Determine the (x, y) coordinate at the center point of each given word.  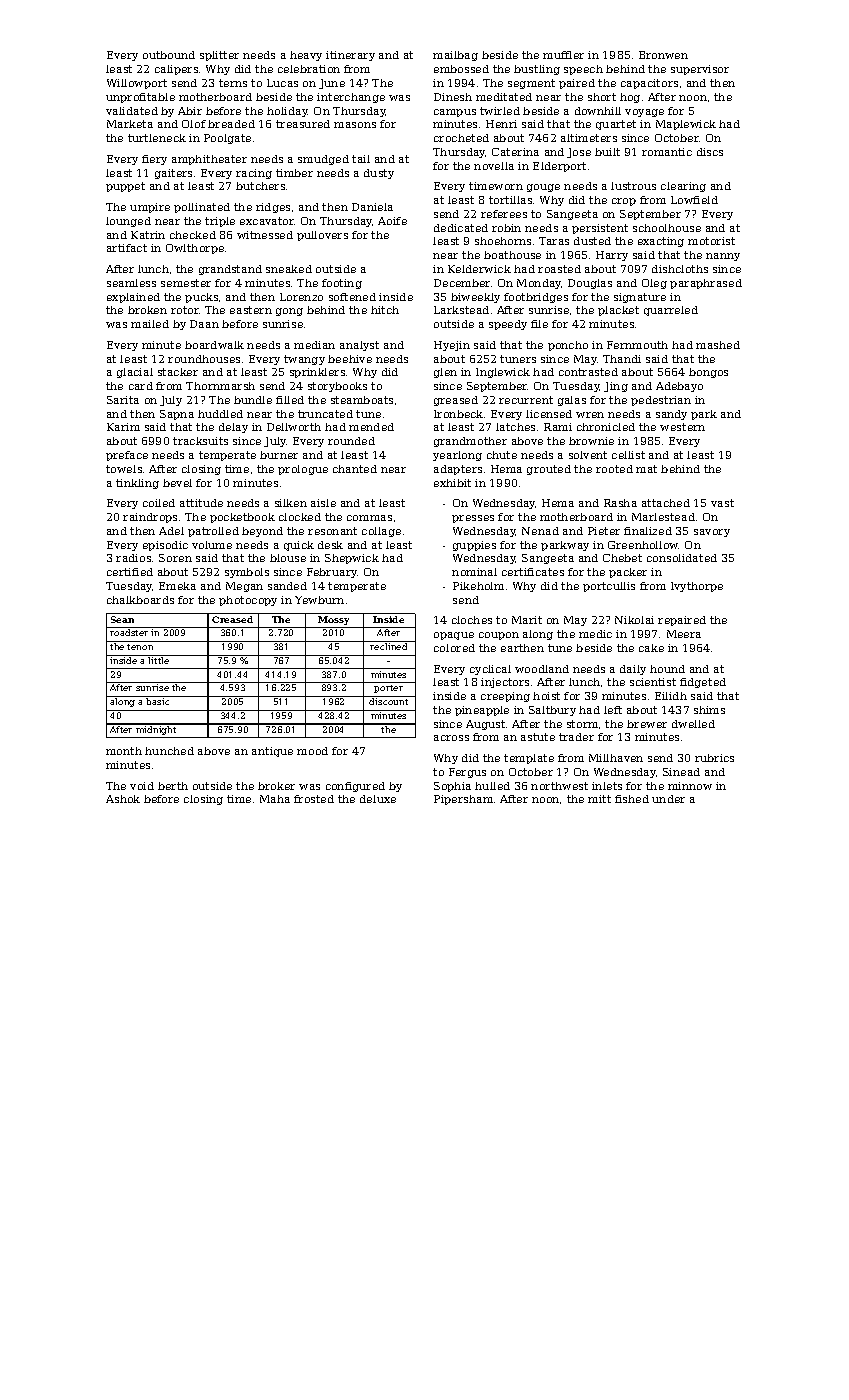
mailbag (455, 56)
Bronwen (663, 55)
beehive (350, 359)
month (124, 751)
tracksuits (200, 441)
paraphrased (706, 284)
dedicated (461, 228)
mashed (718, 345)
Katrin (148, 235)
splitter (219, 56)
